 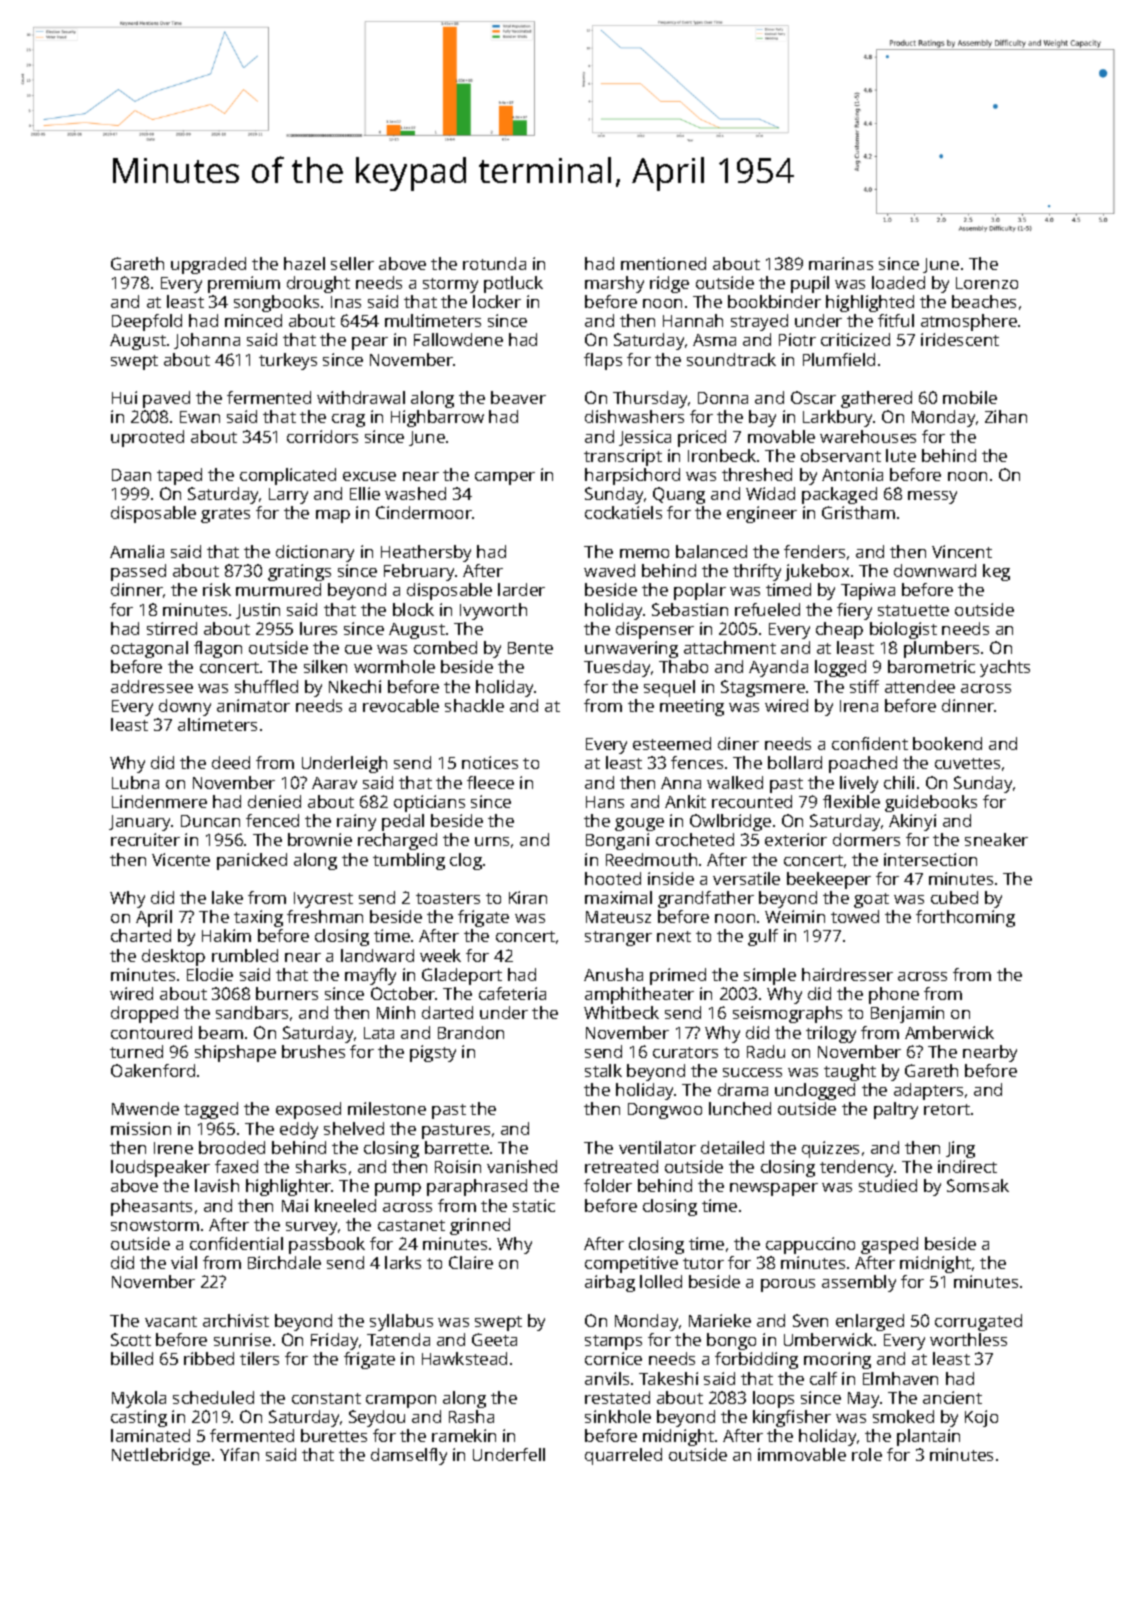 I want to click on quarreled, so click(x=623, y=1456).
